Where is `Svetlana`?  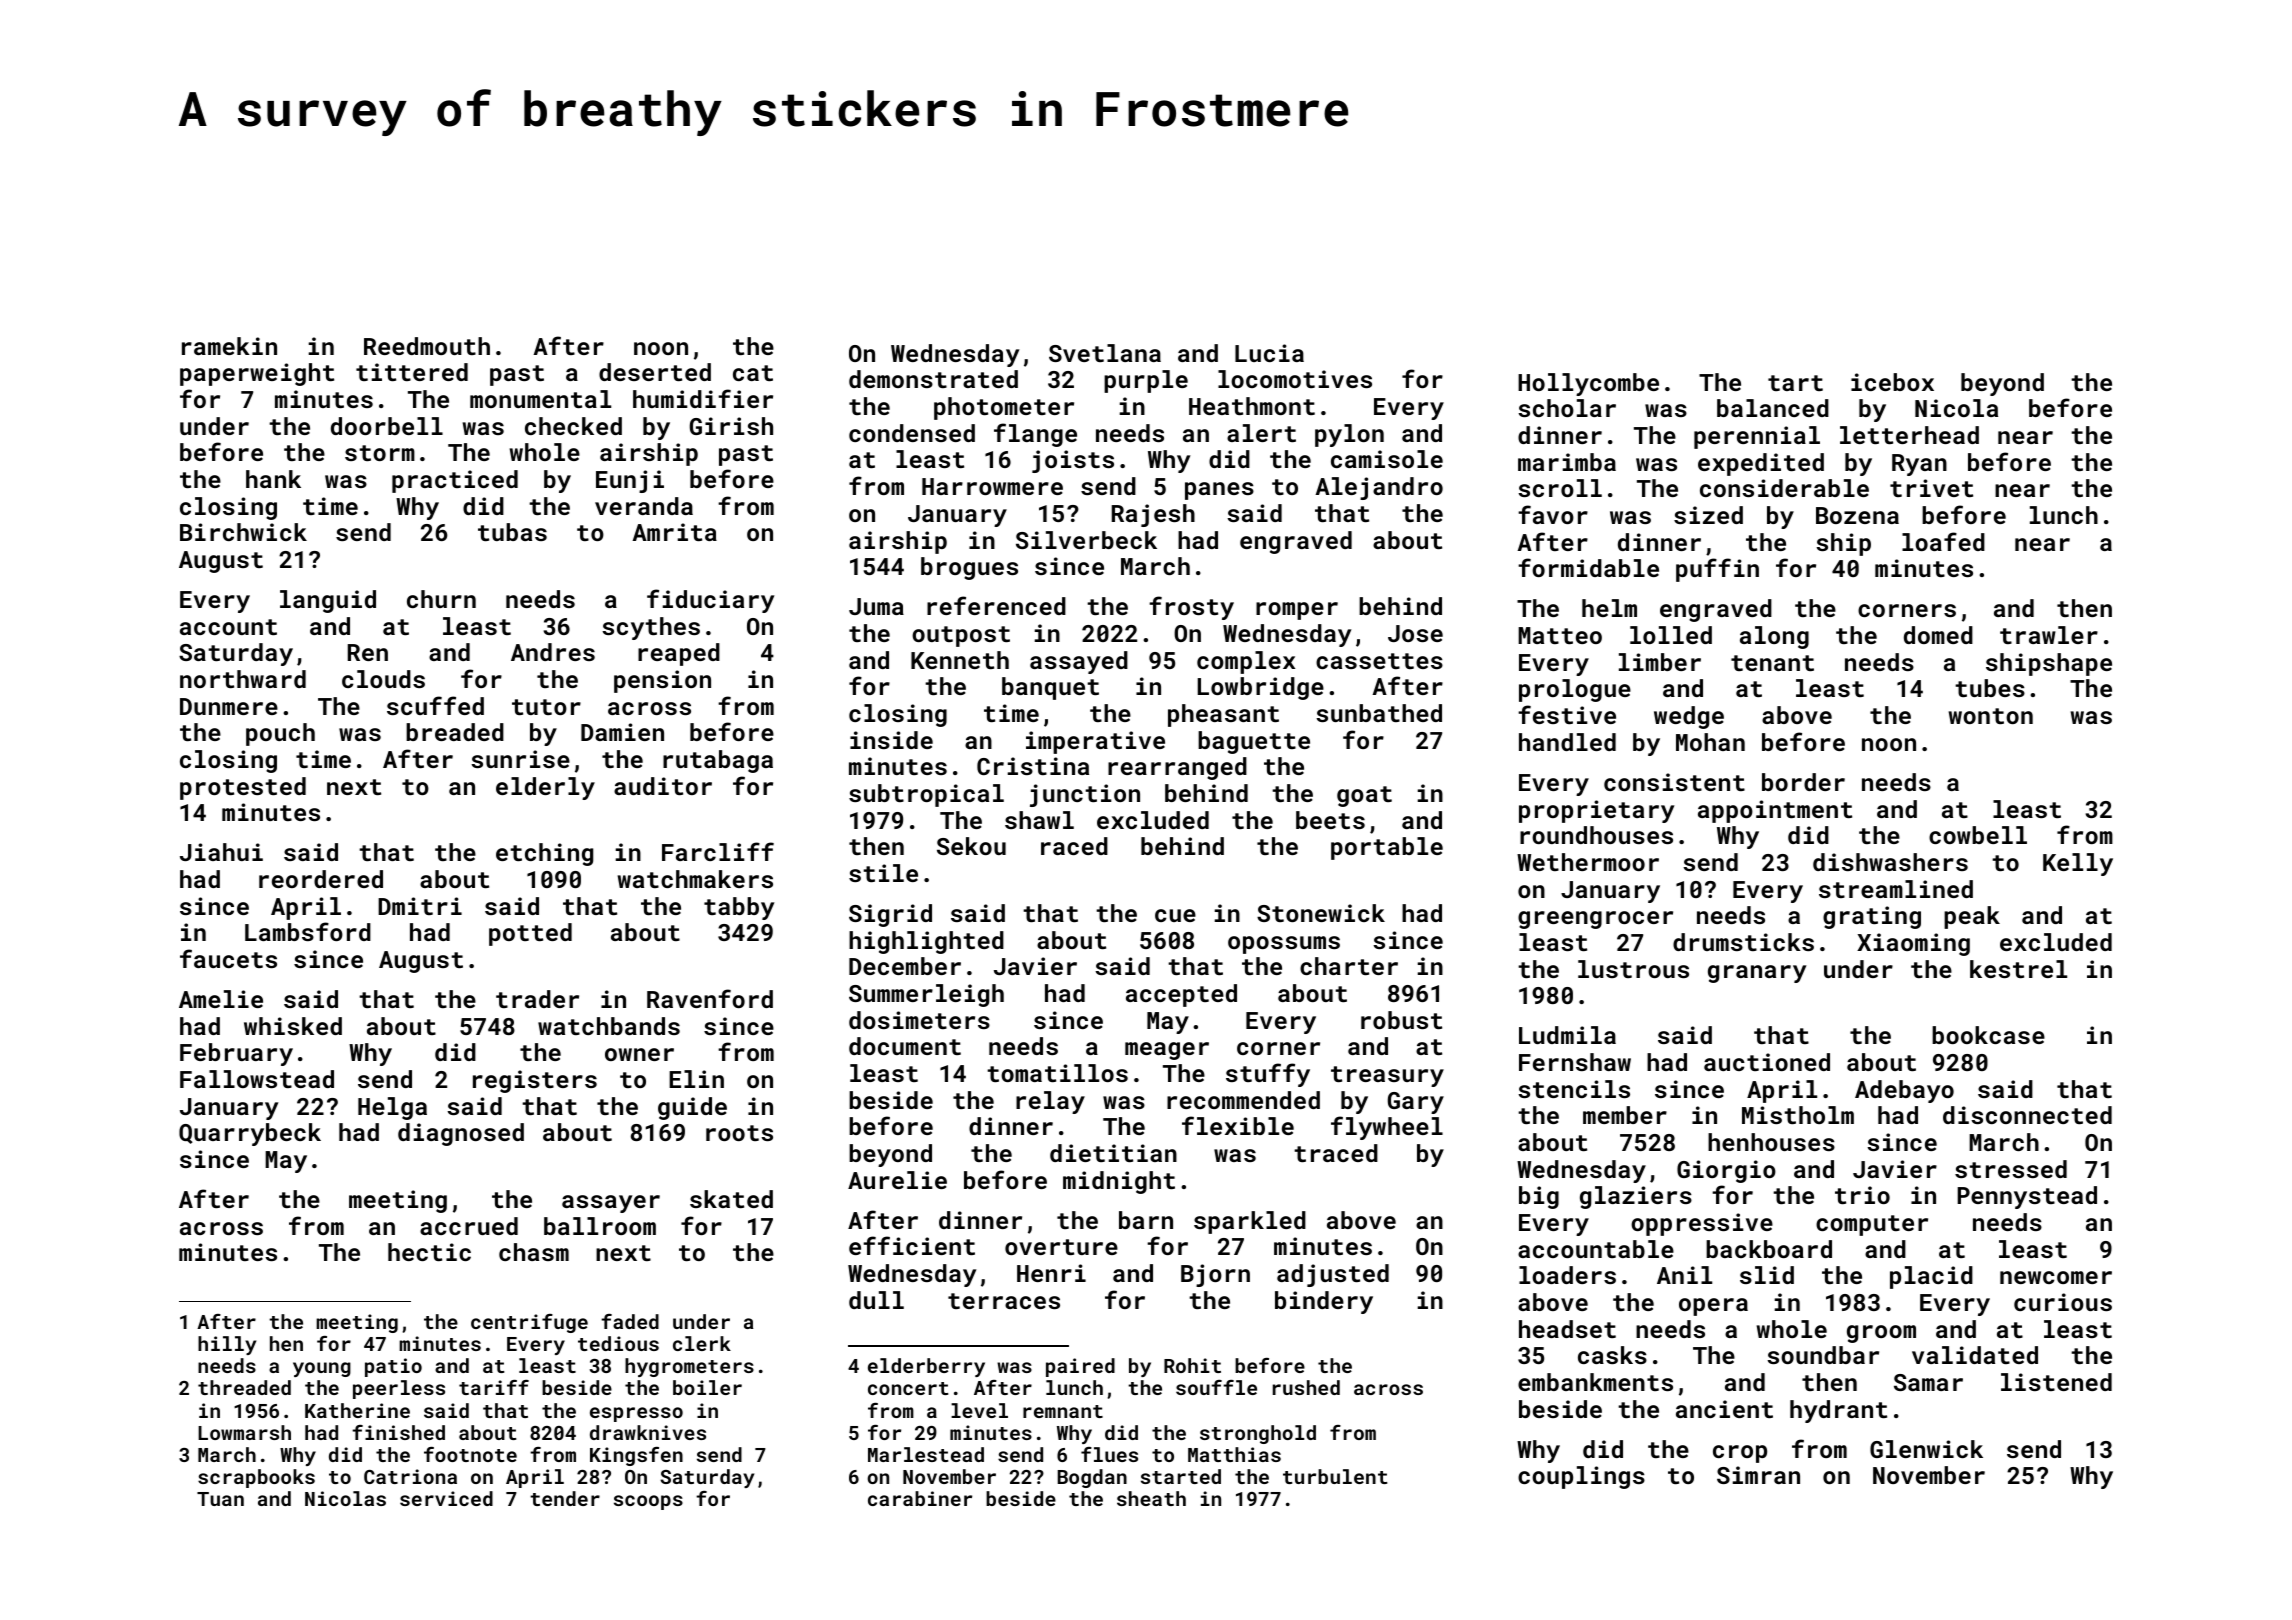 Svetlana is located at coordinates (1105, 353).
